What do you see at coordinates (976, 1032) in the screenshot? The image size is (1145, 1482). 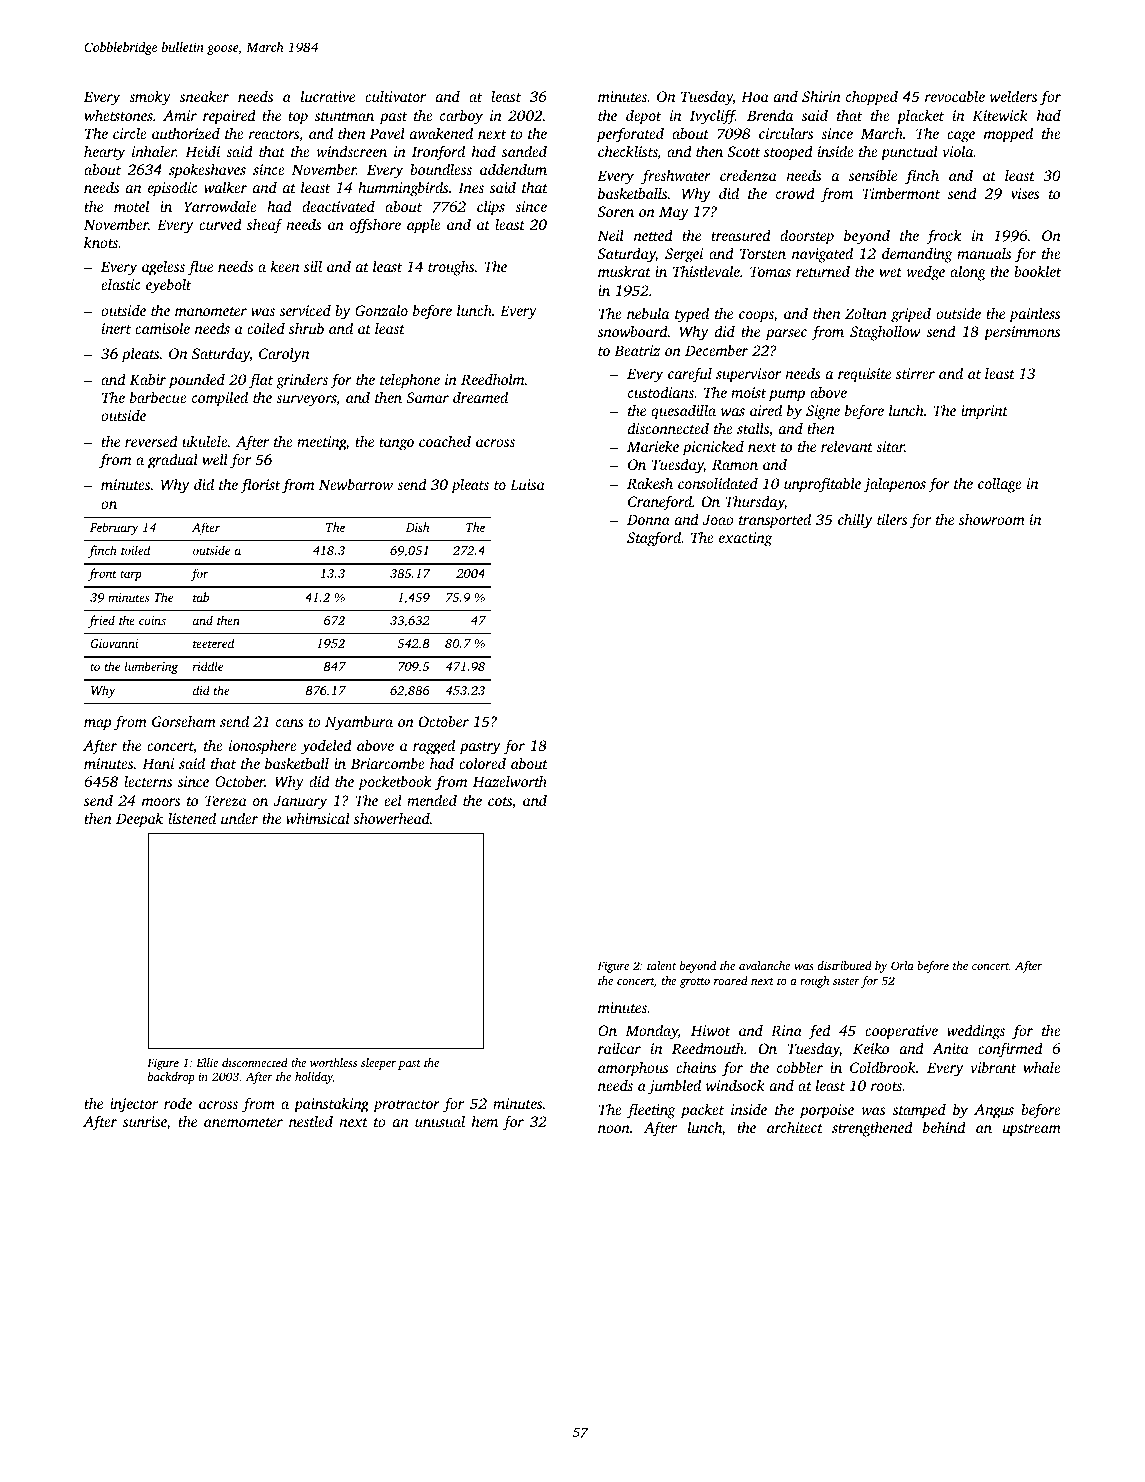 I see `weddings` at bounding box center [976, 1032].
